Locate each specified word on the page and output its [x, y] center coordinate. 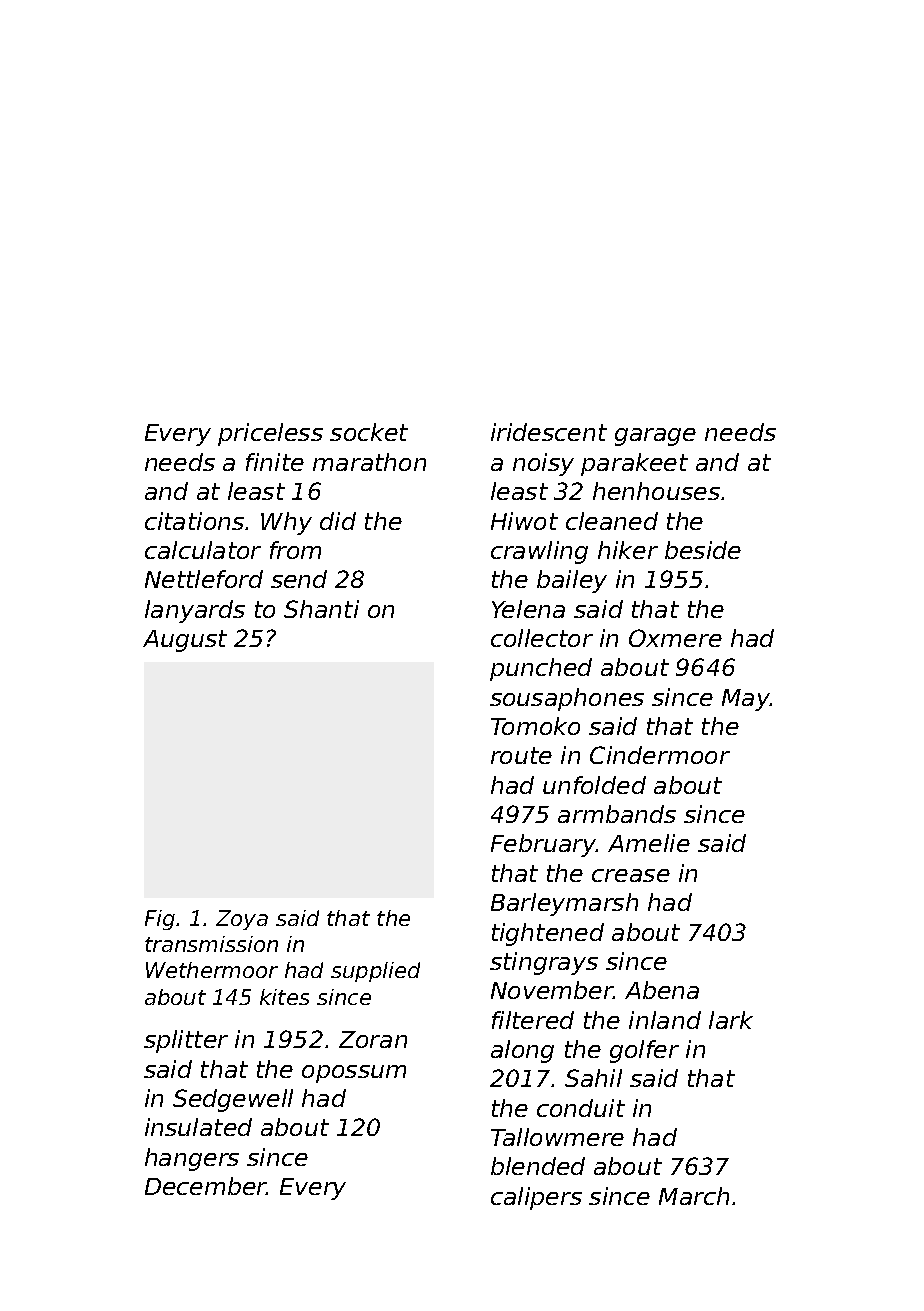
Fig [160, 920]
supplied [375, 972]
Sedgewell [233, 1100]
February [543, 845]
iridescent [549, 432]
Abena [662, 990]
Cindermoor [660, 755]
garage [655, 437]
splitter [186, 1041]
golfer [644, 1051]
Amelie [649, 843]
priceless [270, 434]
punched [541, 669]
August [185, 641]
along [522, 1051]
